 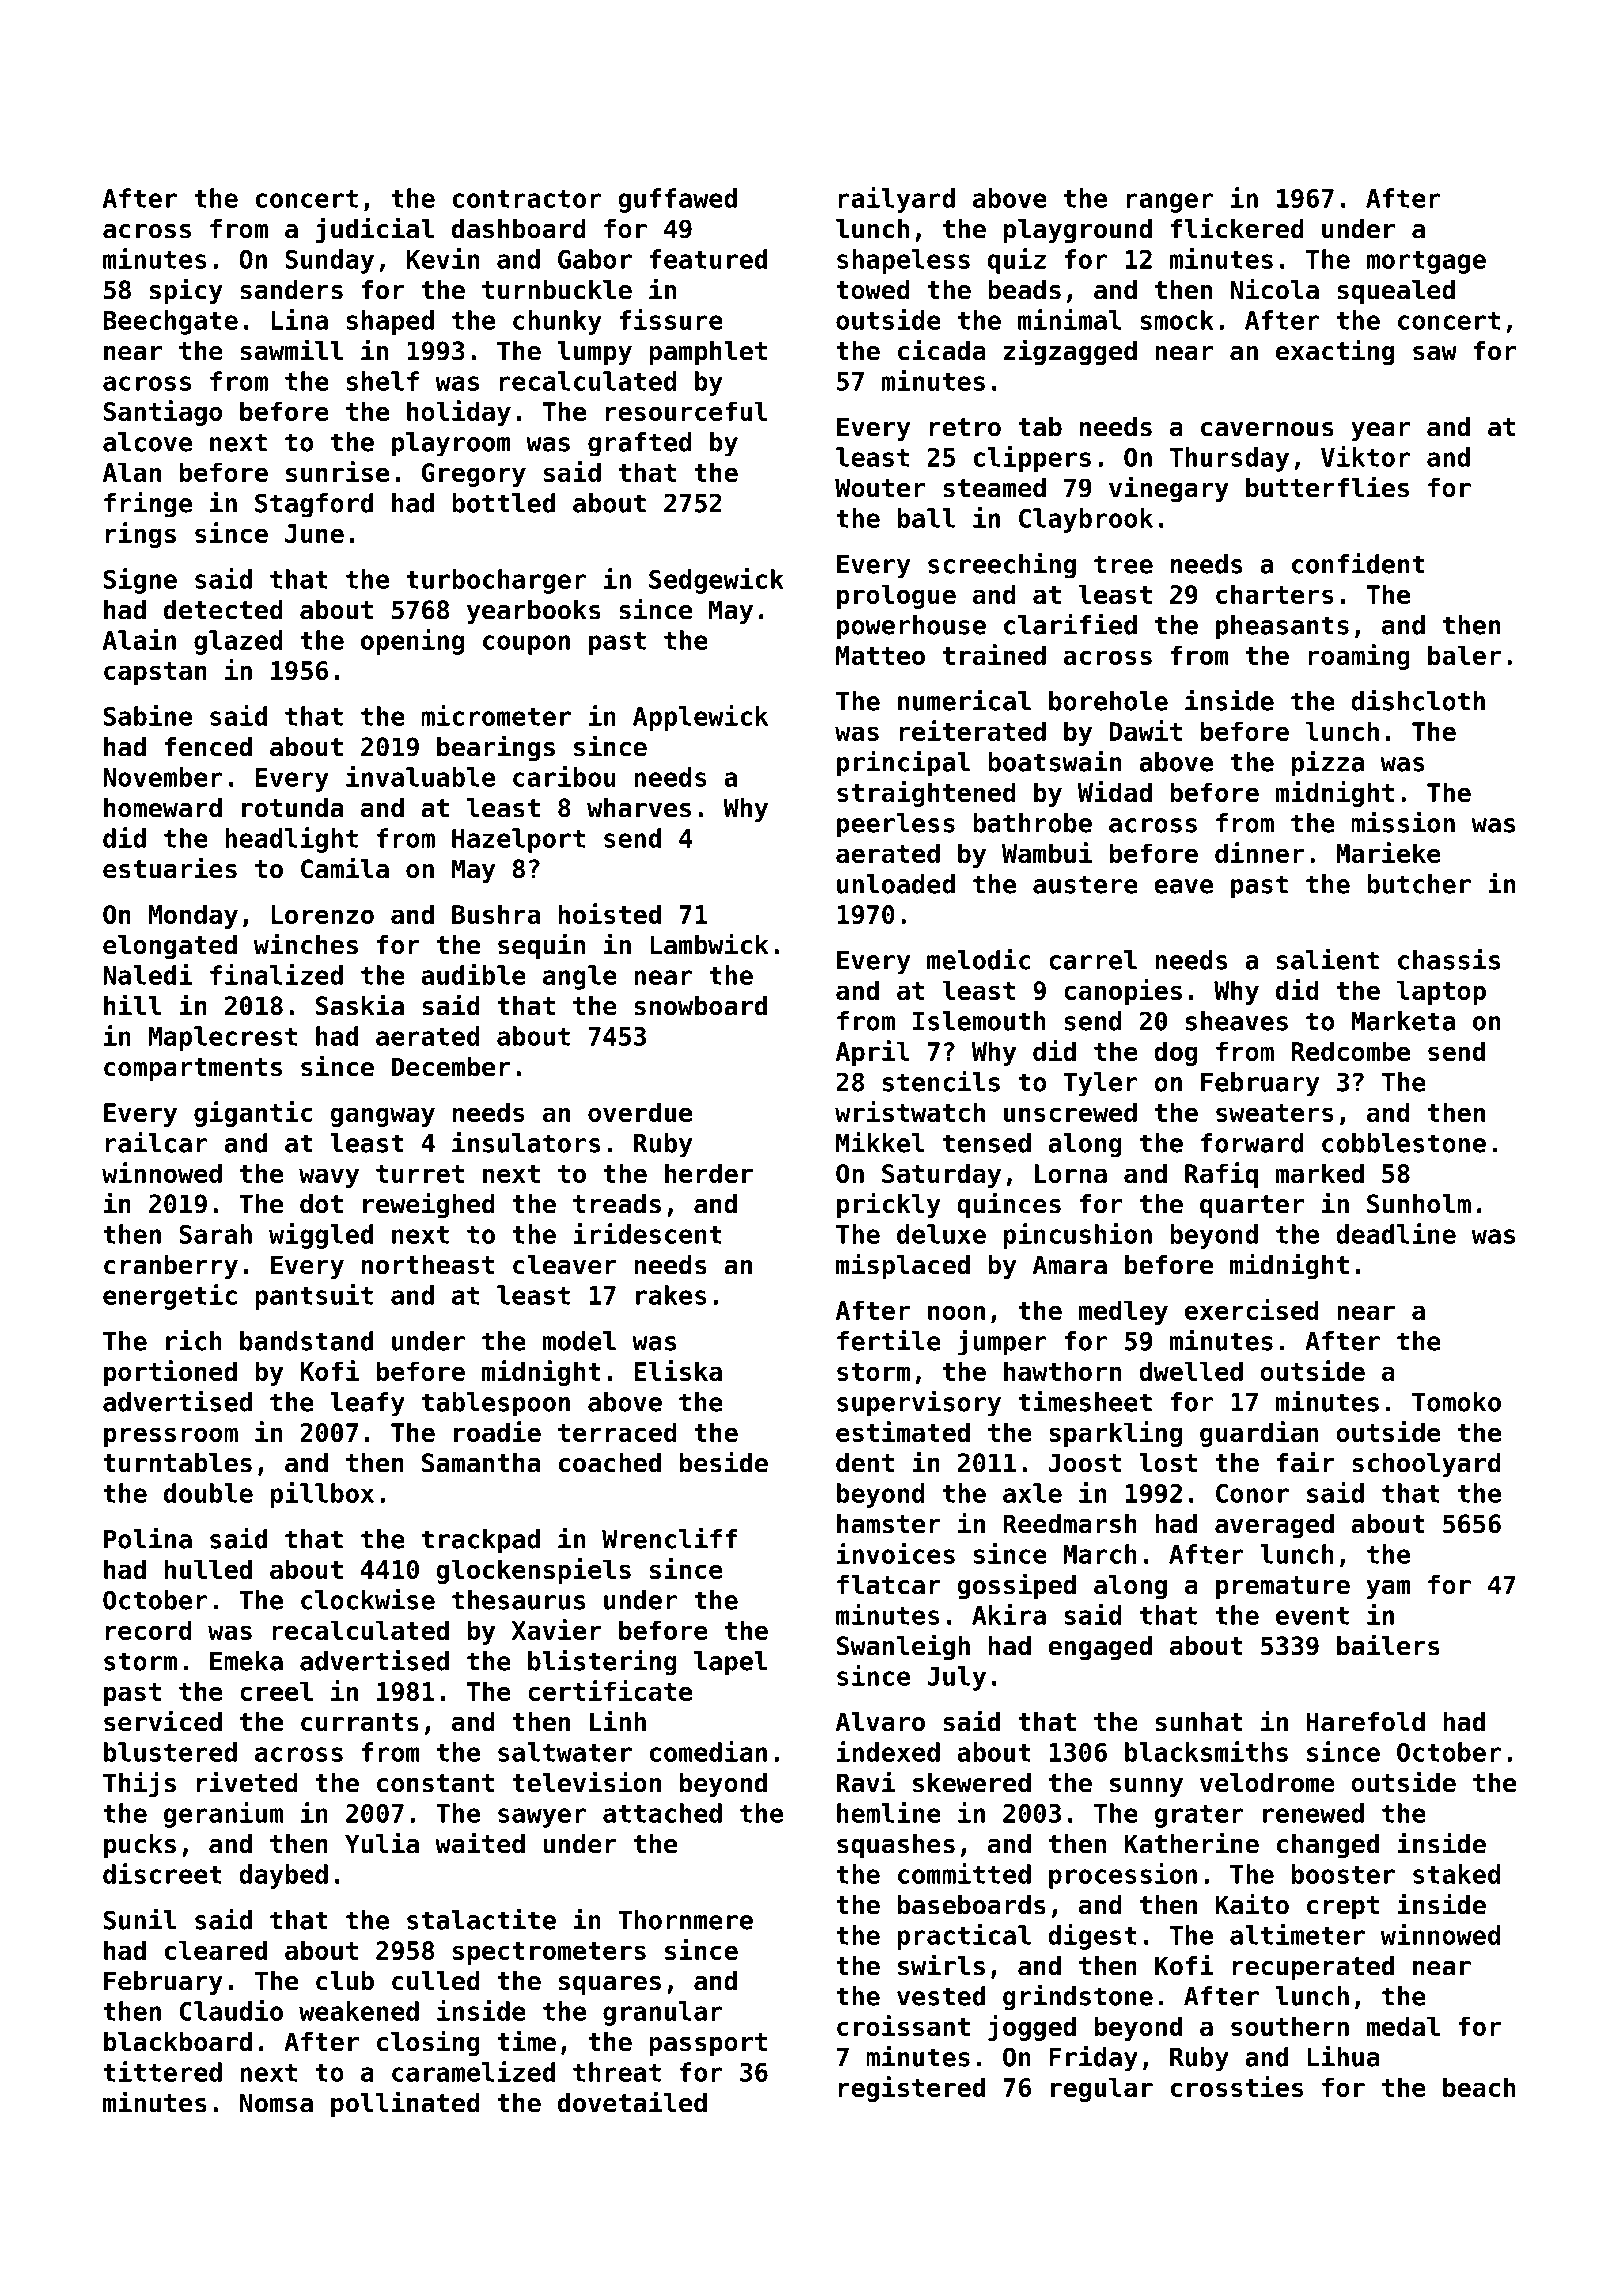 What do you see at coordinates (253, 1114) in the screenshot?
I see `gigantic` at bounding box center [253, 1114].
